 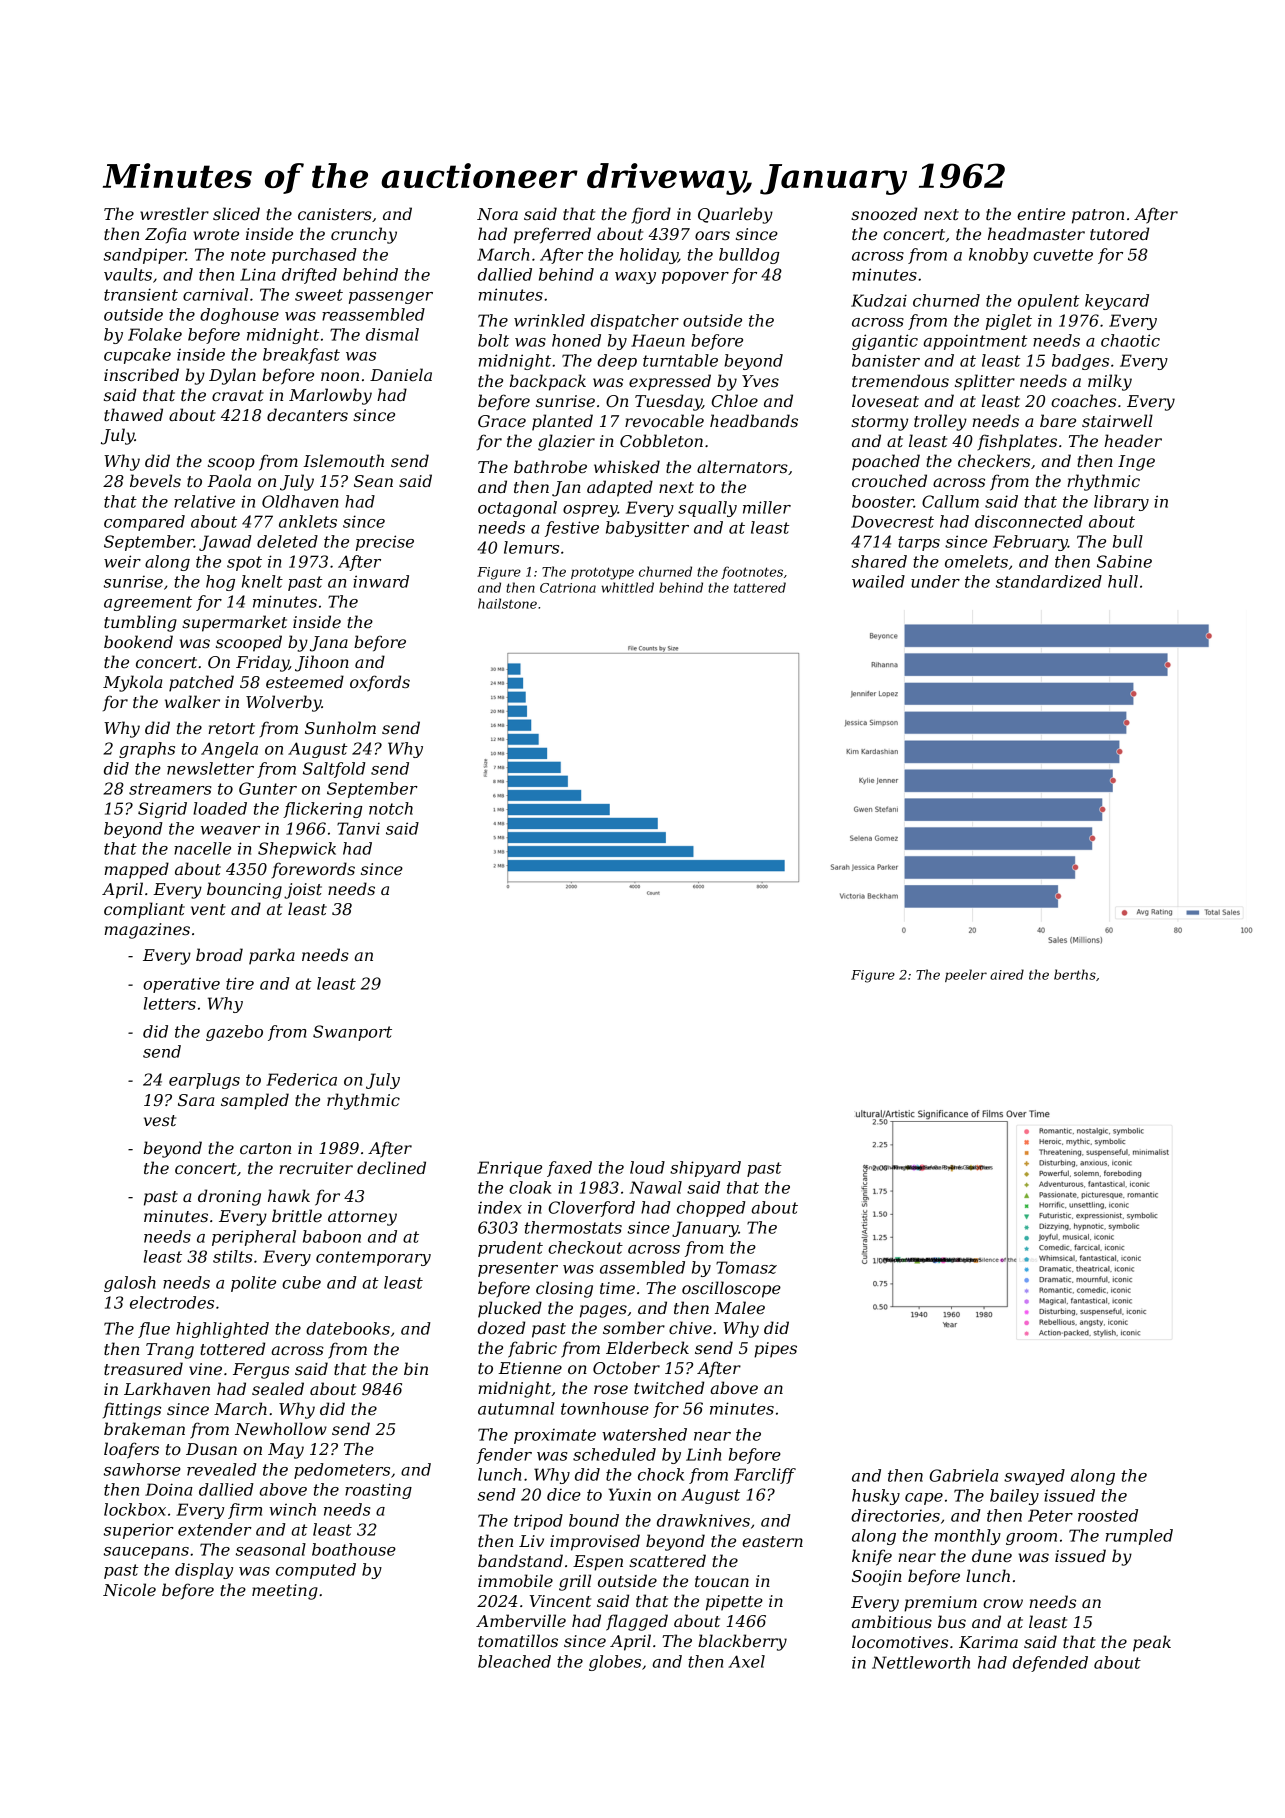 I want to click on berths, so click(x=1075, y=974).
